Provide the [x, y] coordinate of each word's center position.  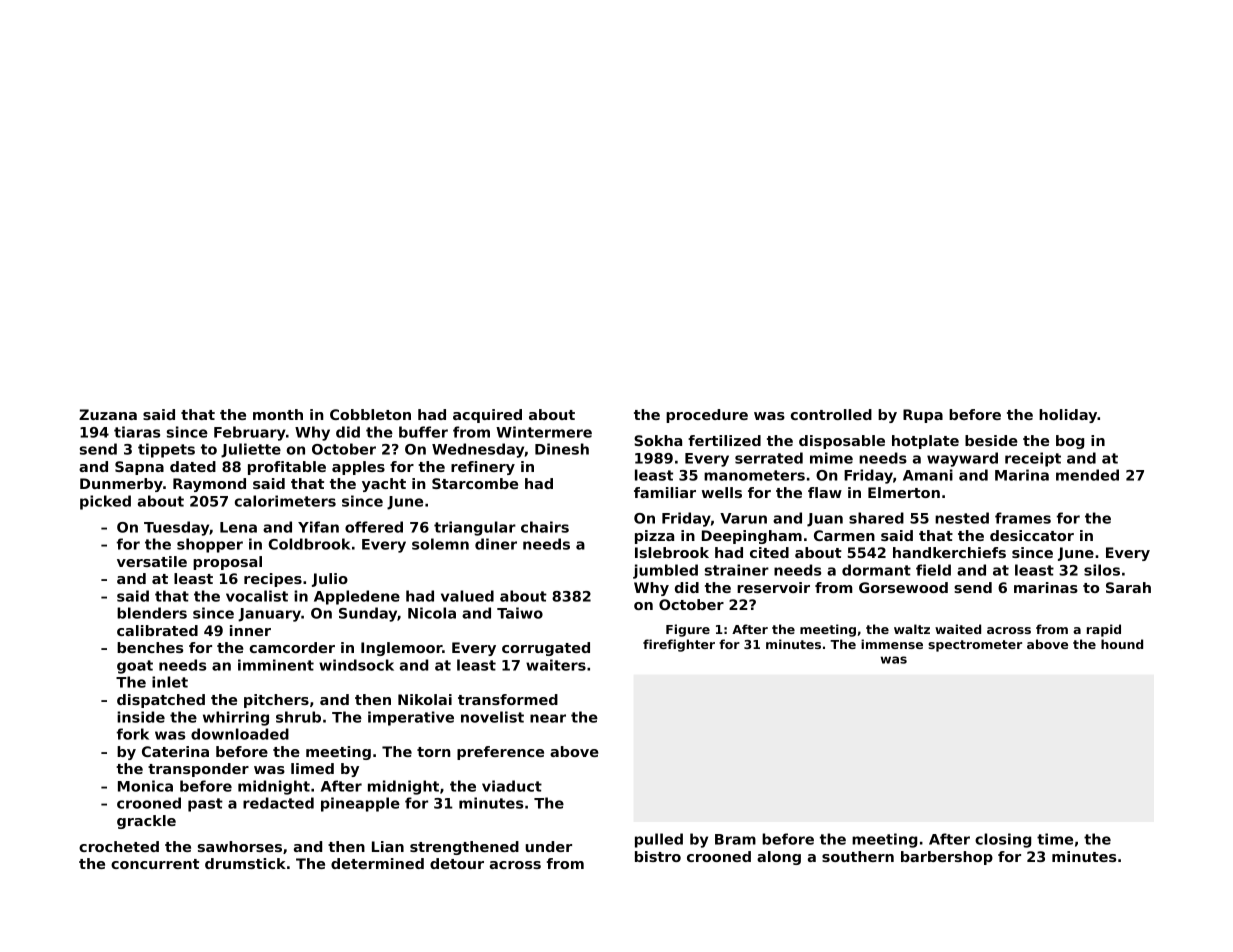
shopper [210, 545]
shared [876, 518]
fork [133, 734]
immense [892, 644]
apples [358, 468]
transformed [508, 699]
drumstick [245, 863]
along [779, 858]
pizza [654, 537]
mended [1087, 475]
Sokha [658, 440]
